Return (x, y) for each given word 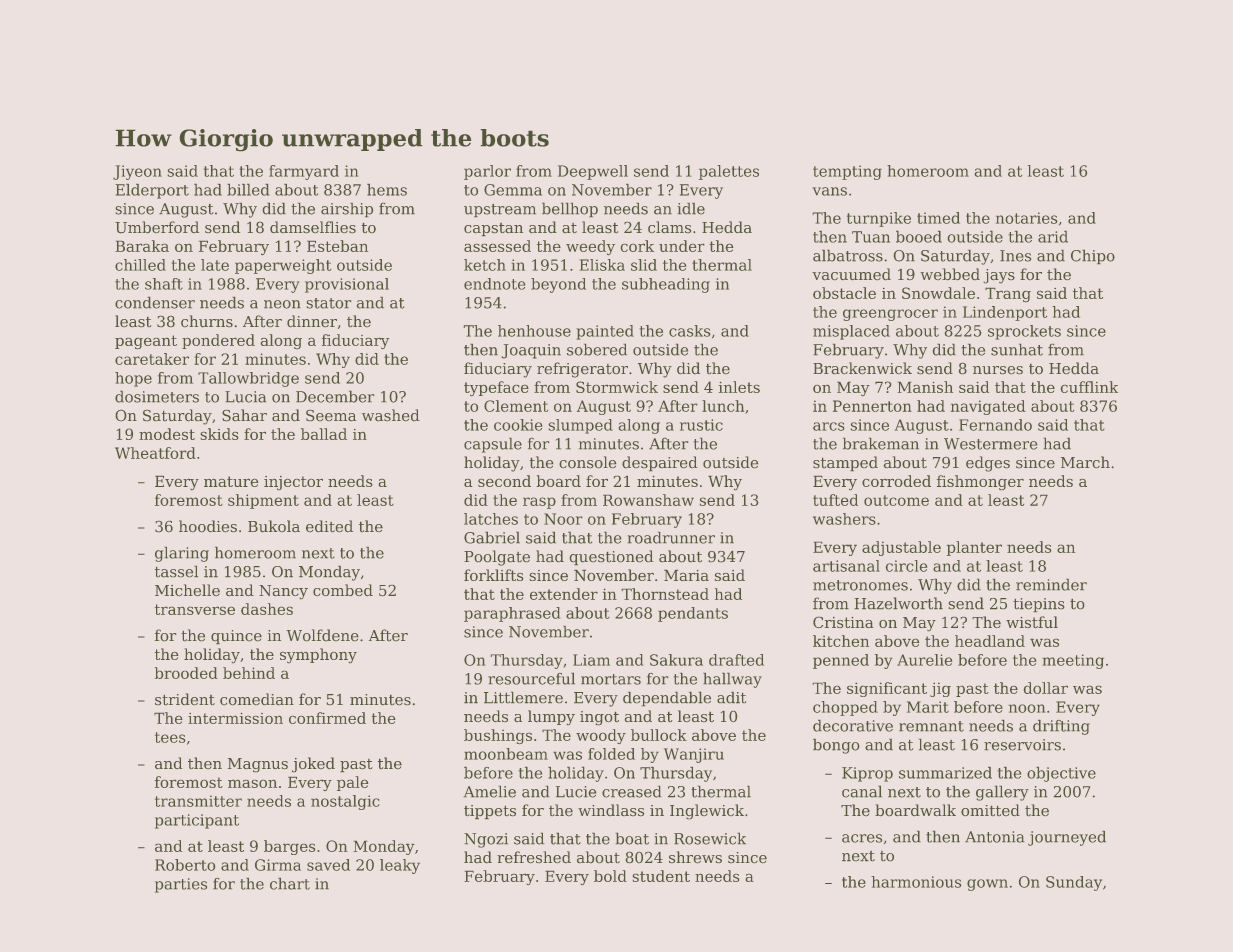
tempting (847, 172)
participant (197, 821)
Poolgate (497, 558)
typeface (496, 389)
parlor (487, 172)
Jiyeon (137, 172)
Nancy (283, 592)
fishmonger (980, 483)
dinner (312, 321)
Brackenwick (862, 368)
